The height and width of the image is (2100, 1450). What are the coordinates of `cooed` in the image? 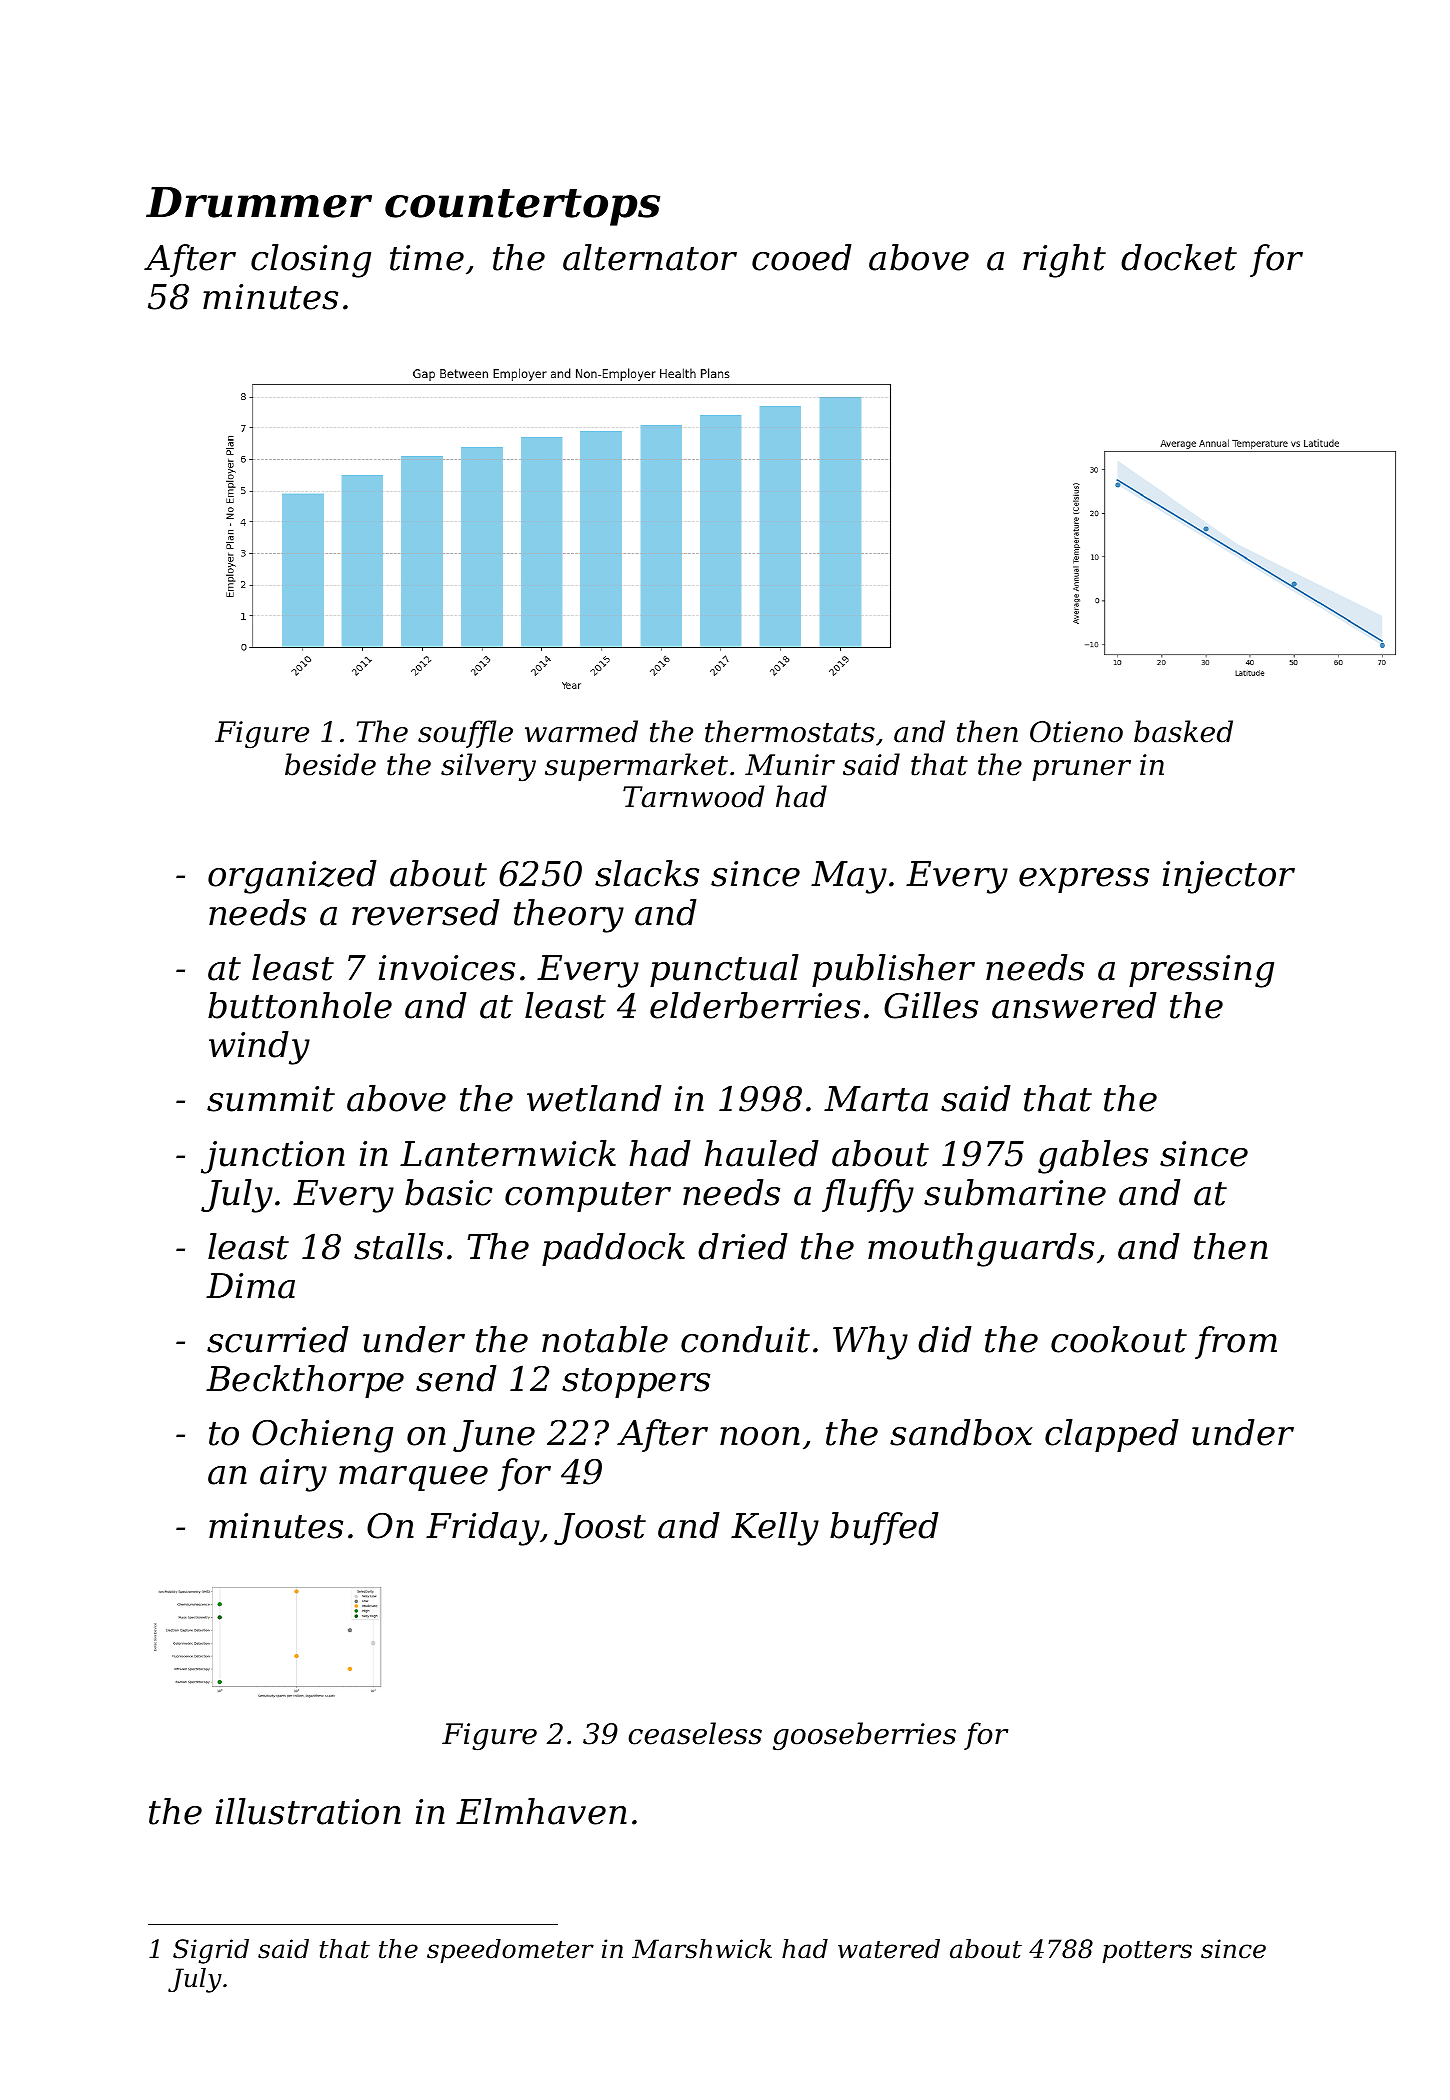 It's located at (802, 257).
